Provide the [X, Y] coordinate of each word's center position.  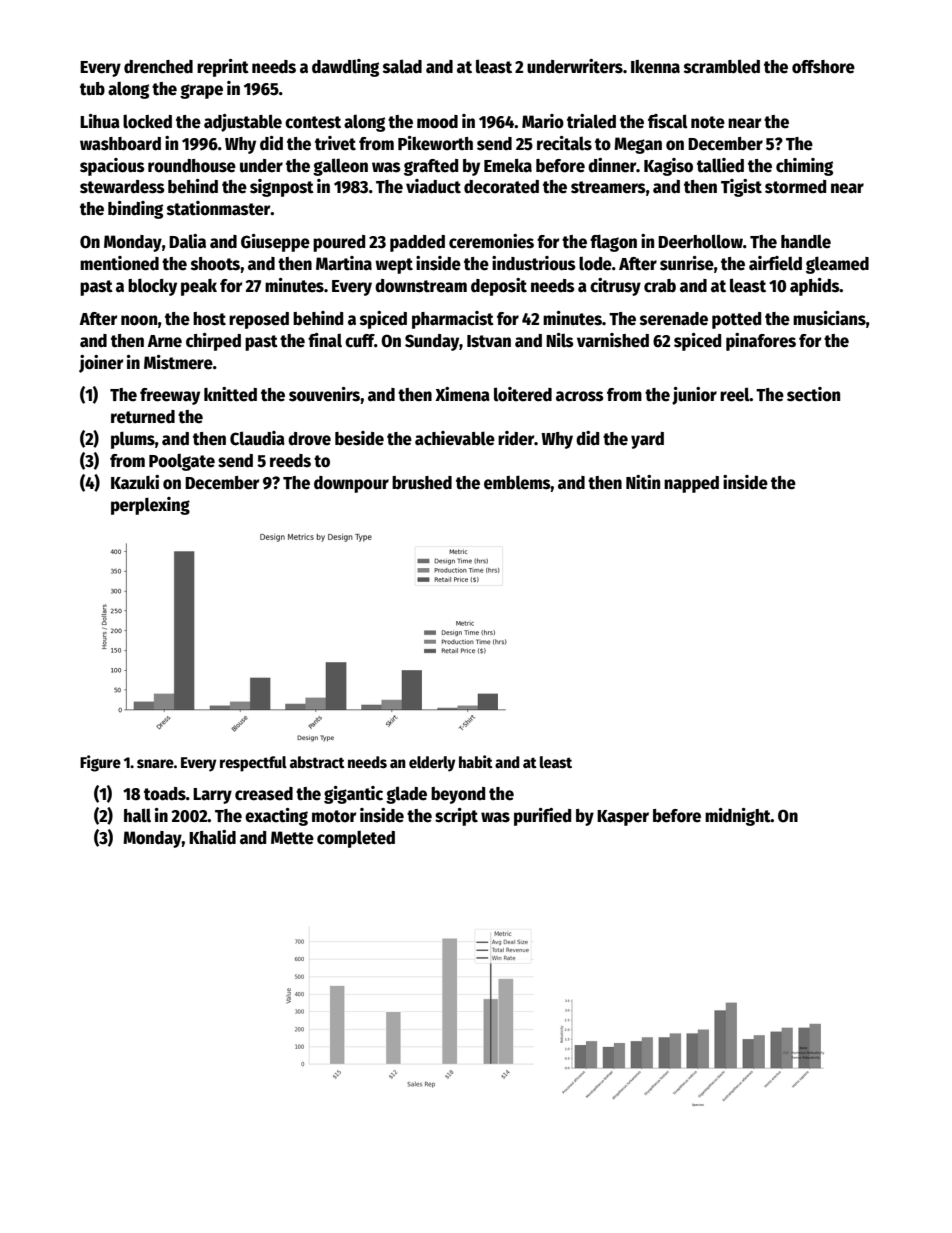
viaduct [433, 186]
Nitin [643, 482]
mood [437, 122]
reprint [223, 68]
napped [691, 484]
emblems [517, 482]
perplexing [150, 506]
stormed [795, 187]
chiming [804, 167]
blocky [152, 287]
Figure [100, 763]
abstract [317, 762]
